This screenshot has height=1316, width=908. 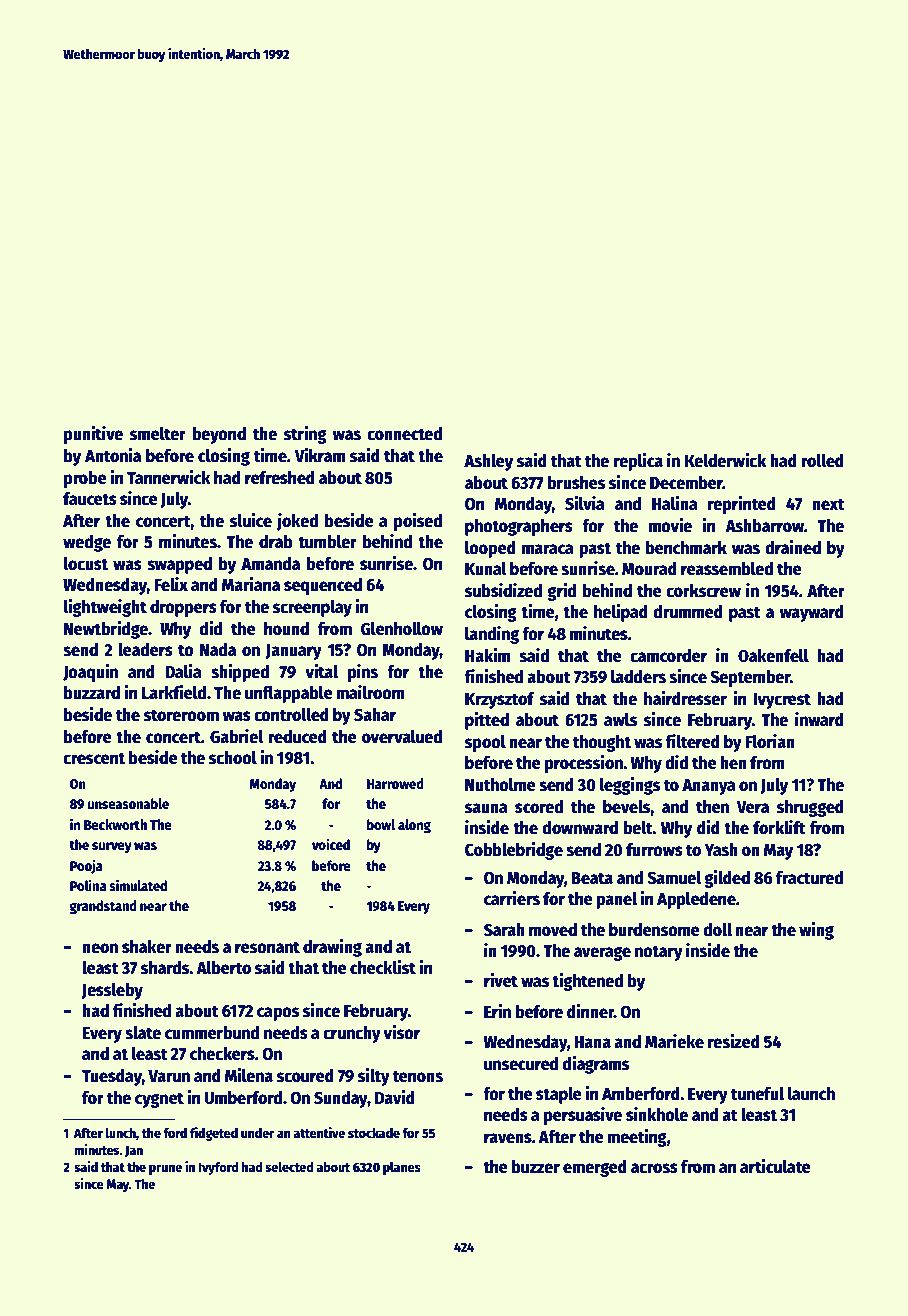 What do you see at coordinates (404, 434) in the screenshot?
I see `connected` at bounding box center [404, 434].
